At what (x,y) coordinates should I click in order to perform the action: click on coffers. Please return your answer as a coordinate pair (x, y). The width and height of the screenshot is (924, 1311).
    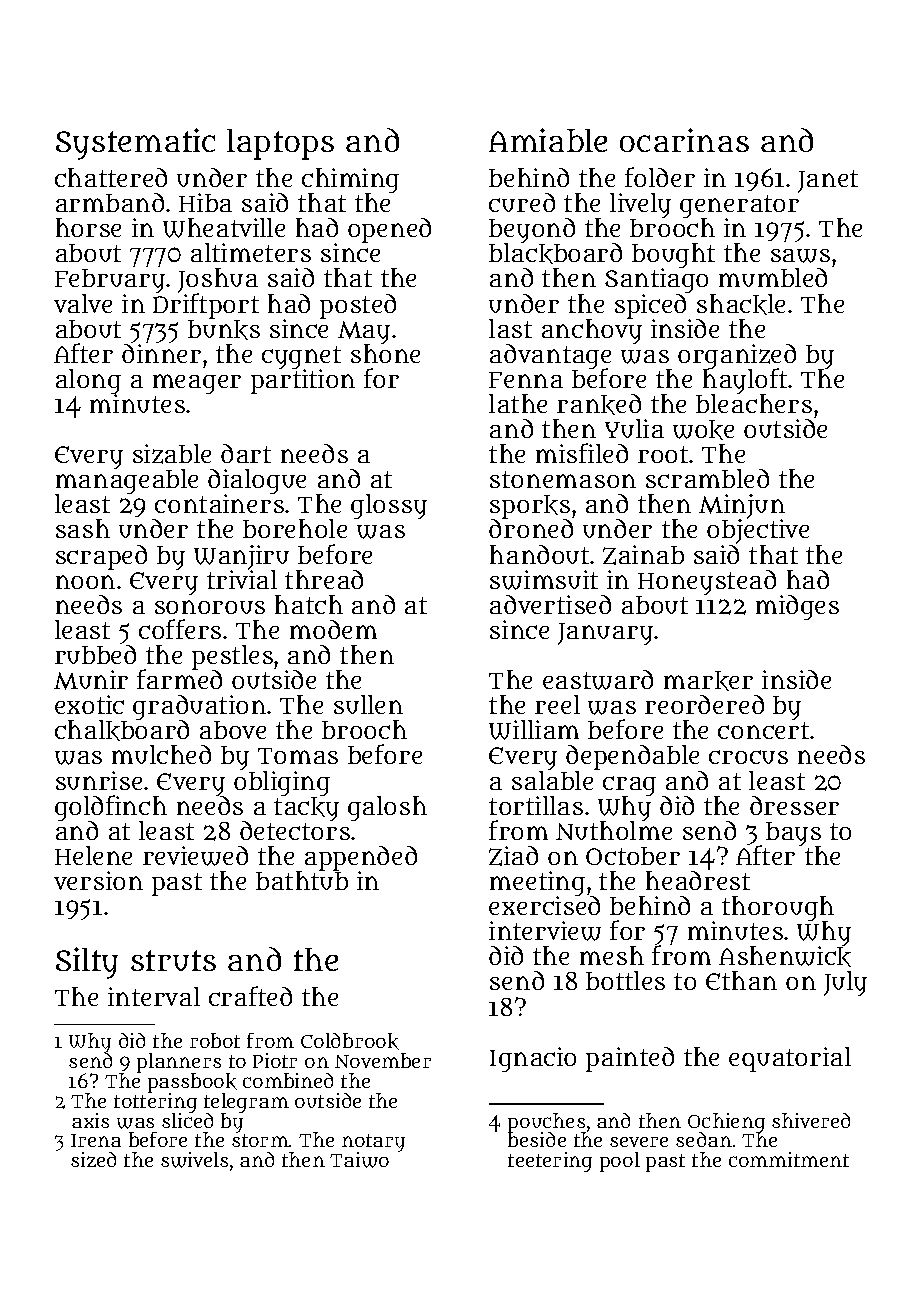
    Looking at the image, I should click on (180, 629).
